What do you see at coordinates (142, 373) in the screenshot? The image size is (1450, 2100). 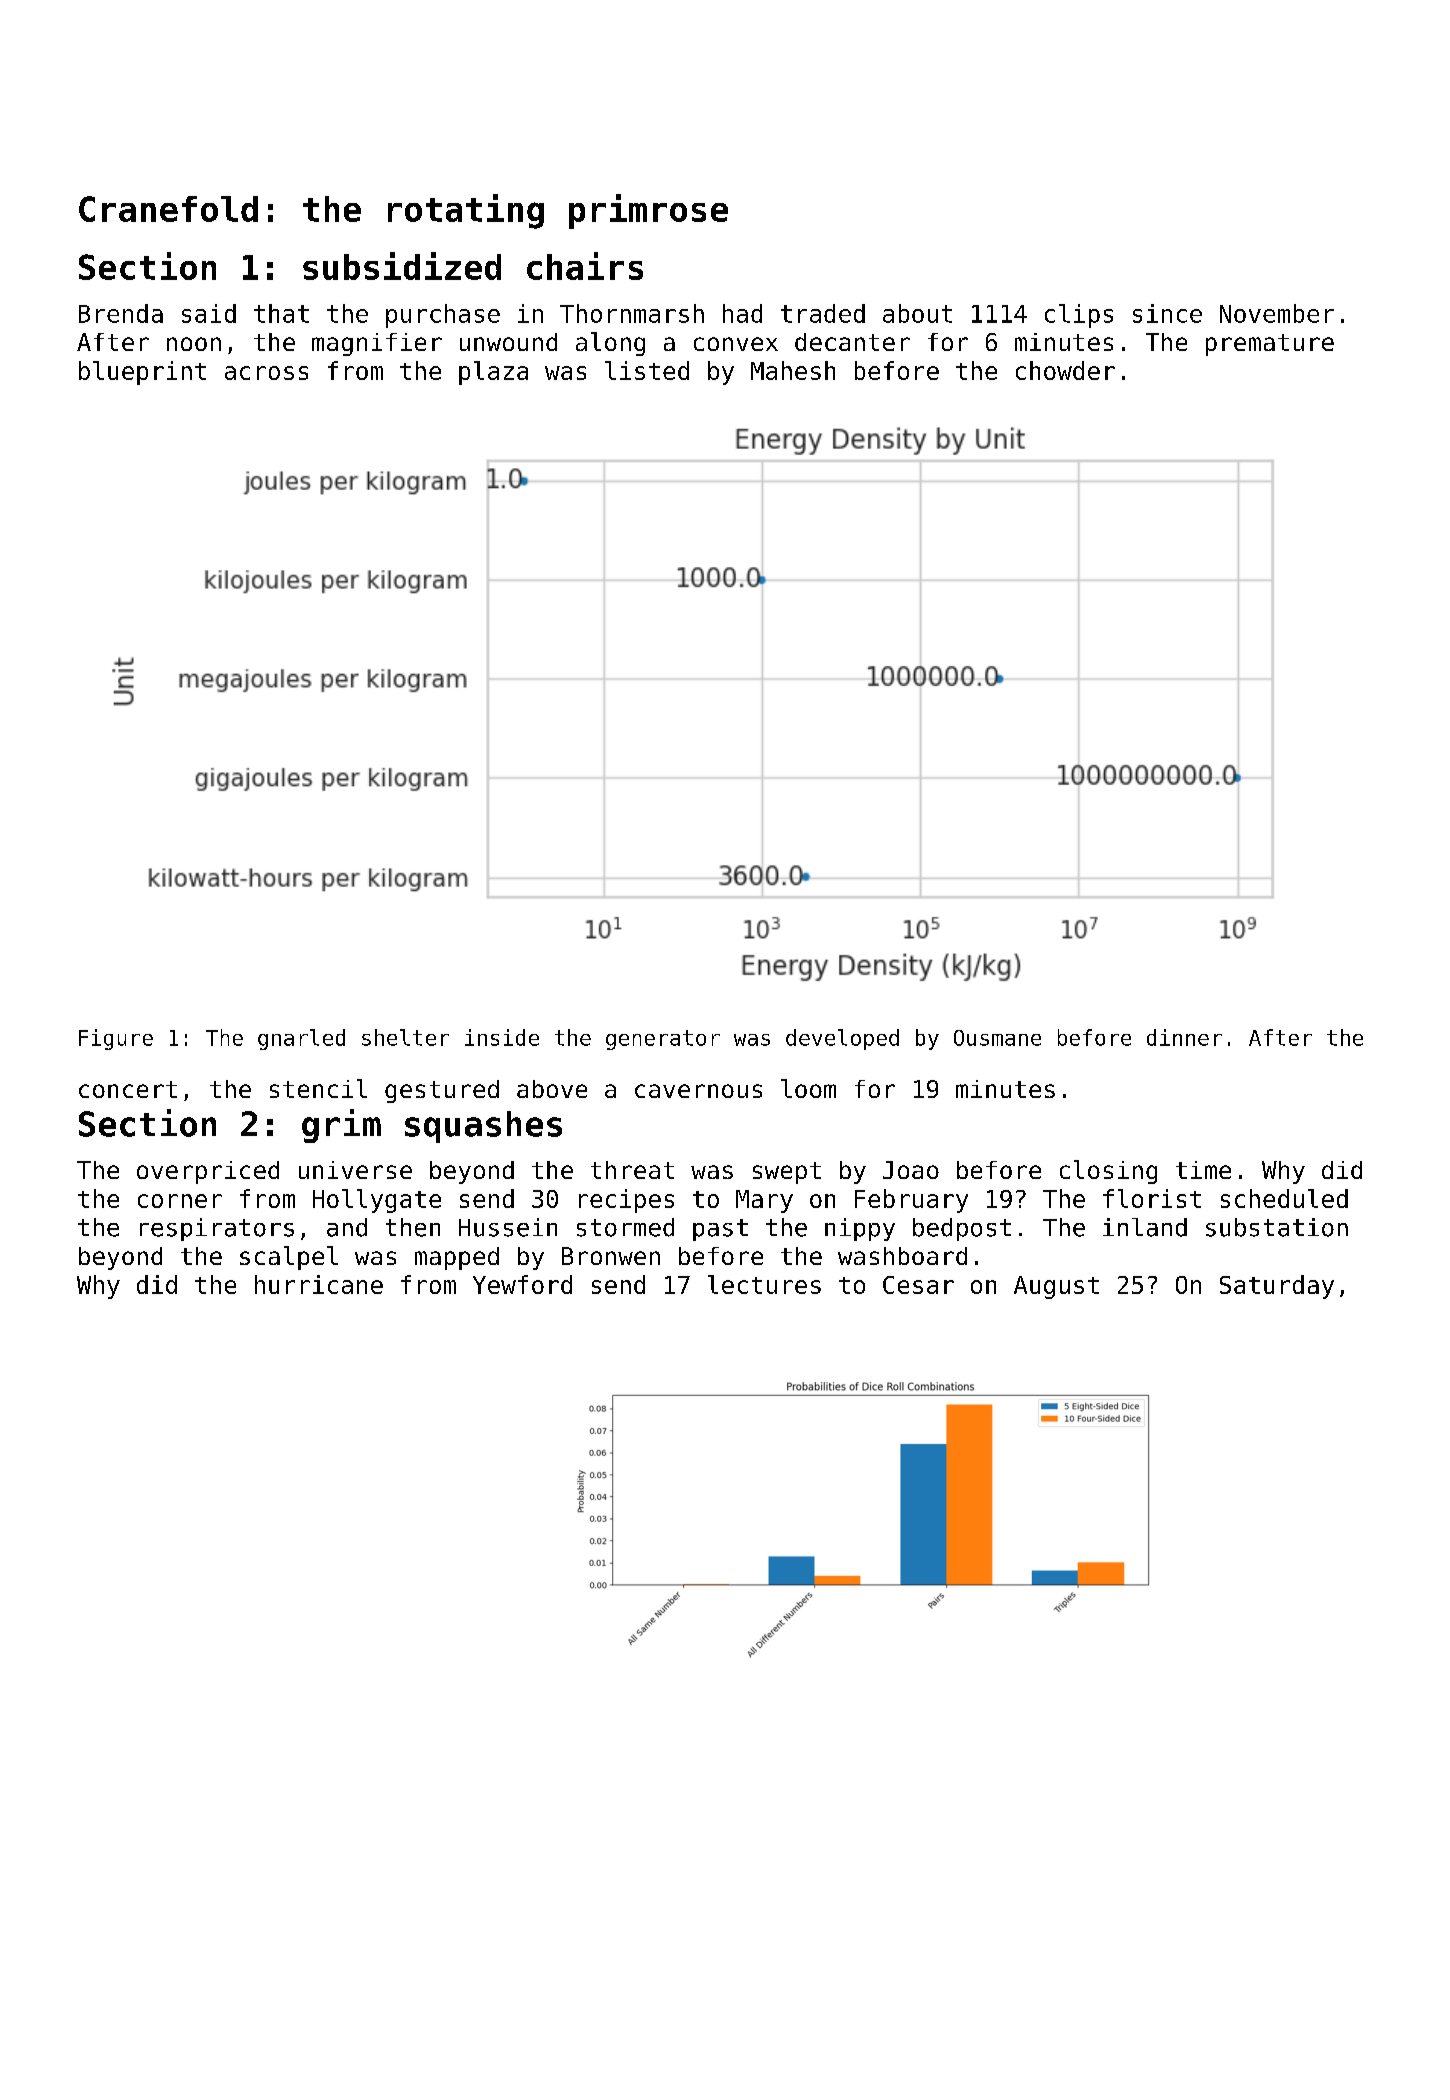 I see `blueprint` at bounding box center [142, 373].
